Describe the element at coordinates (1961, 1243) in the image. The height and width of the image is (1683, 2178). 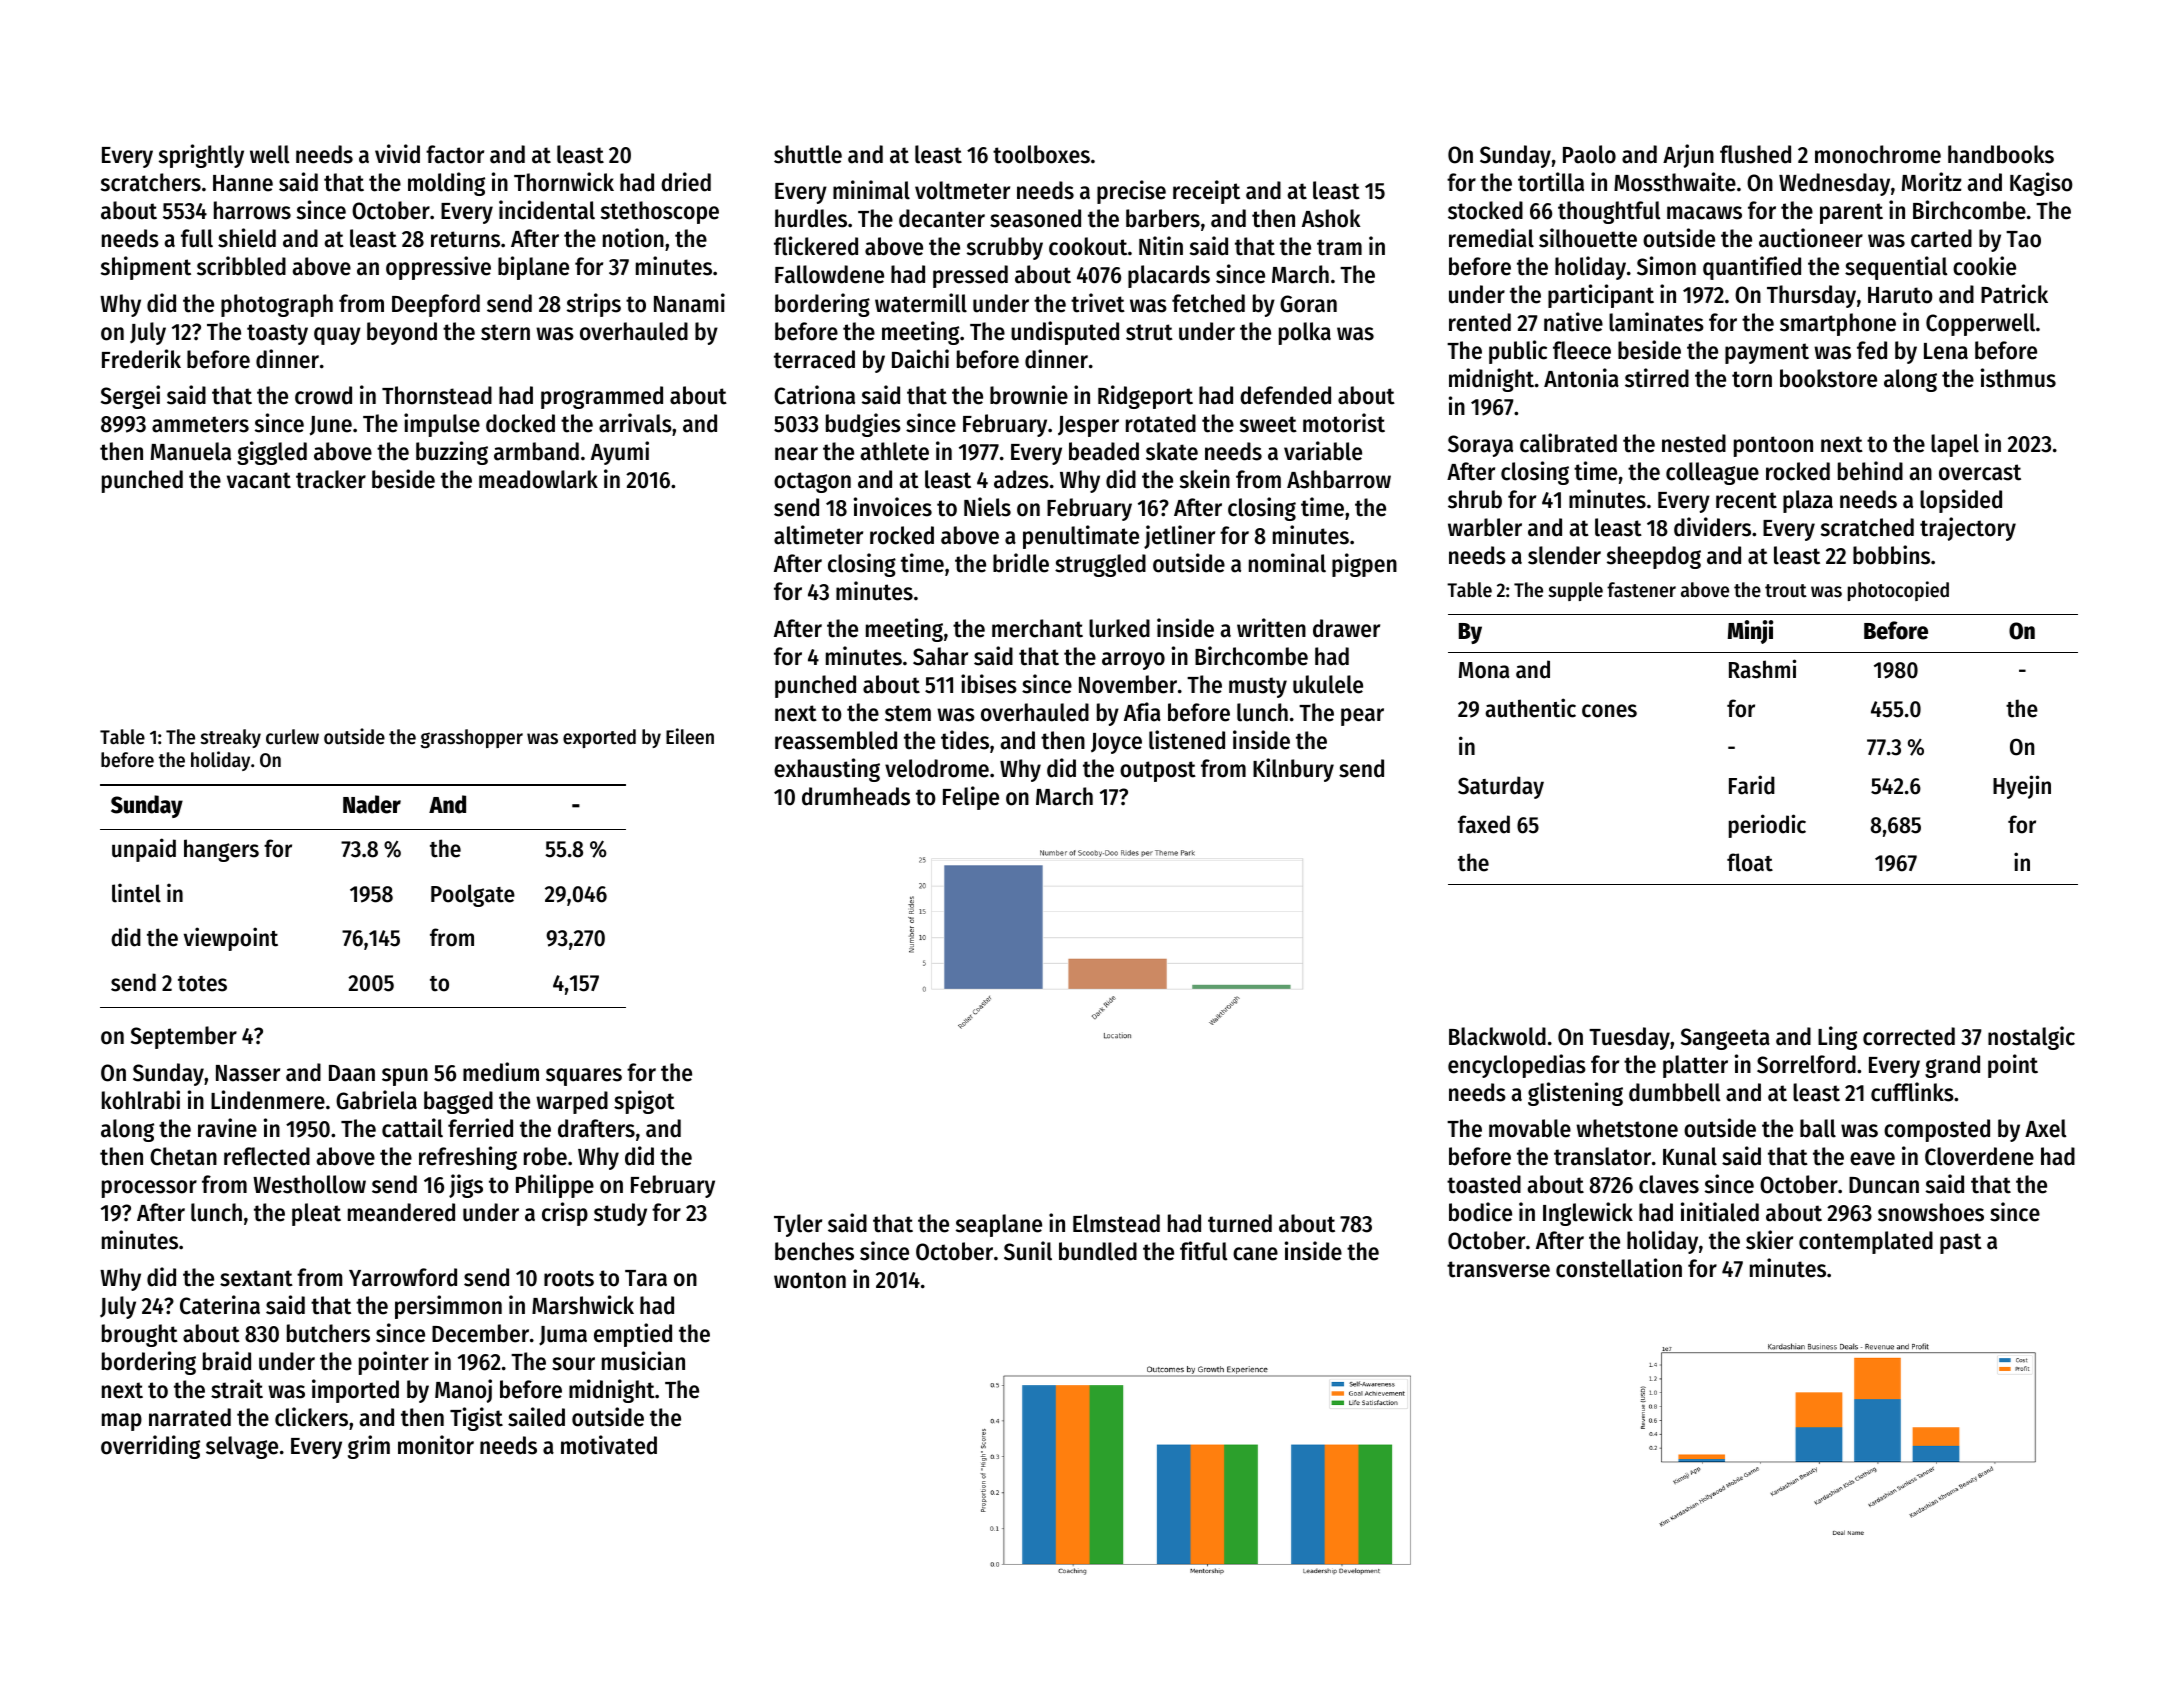
I see `past` at that location.
